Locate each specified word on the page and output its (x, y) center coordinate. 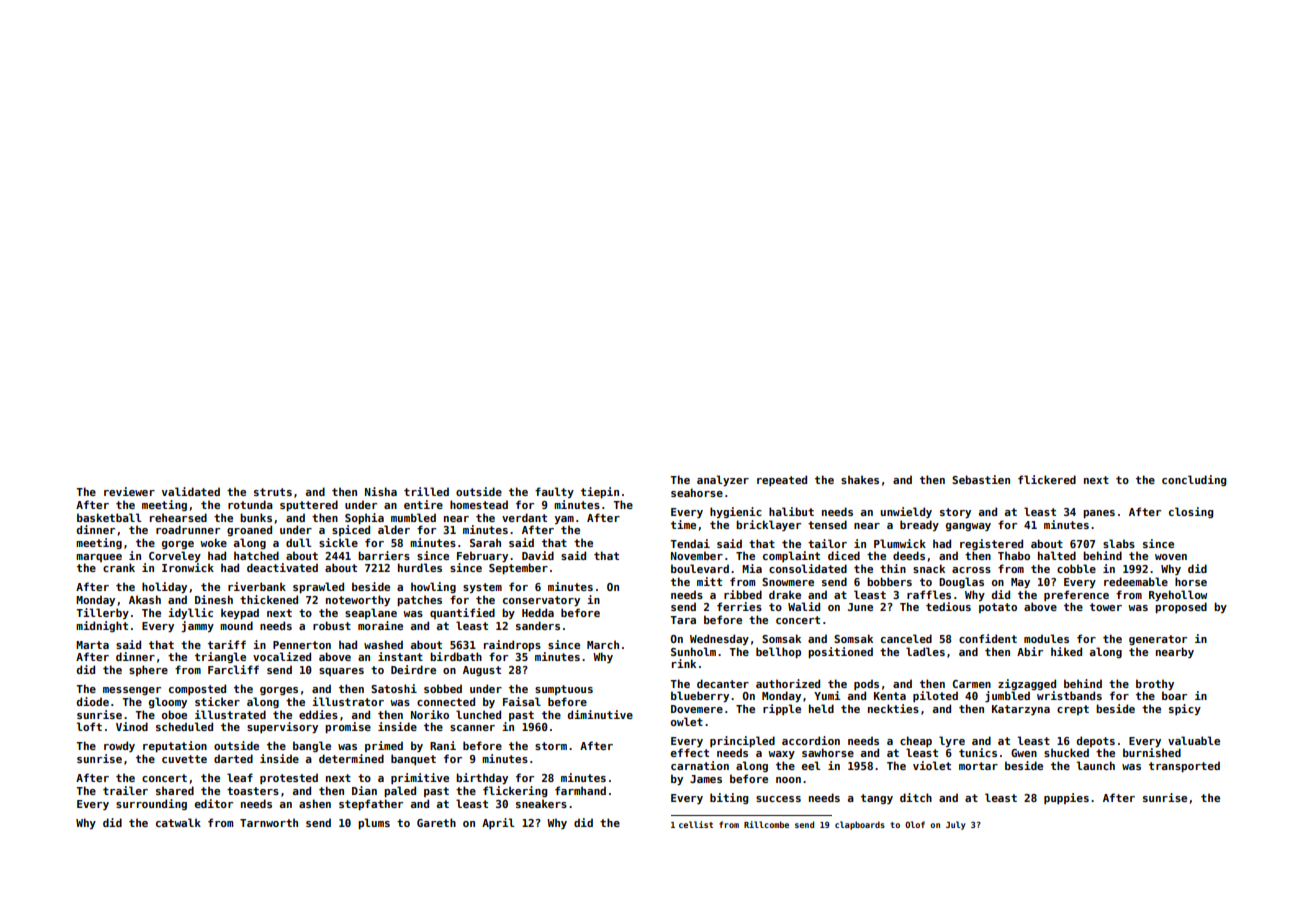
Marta (92, 645)
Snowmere (788, 582)
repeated (782, 480)
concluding (1194, 480)
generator (1158, 640)
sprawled (318, 587)
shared (175, 790)
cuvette (184, 759)
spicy (1185, 709)
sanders (538, 625)
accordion (811, 740)
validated (191, 491)
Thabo (1014, 555)
